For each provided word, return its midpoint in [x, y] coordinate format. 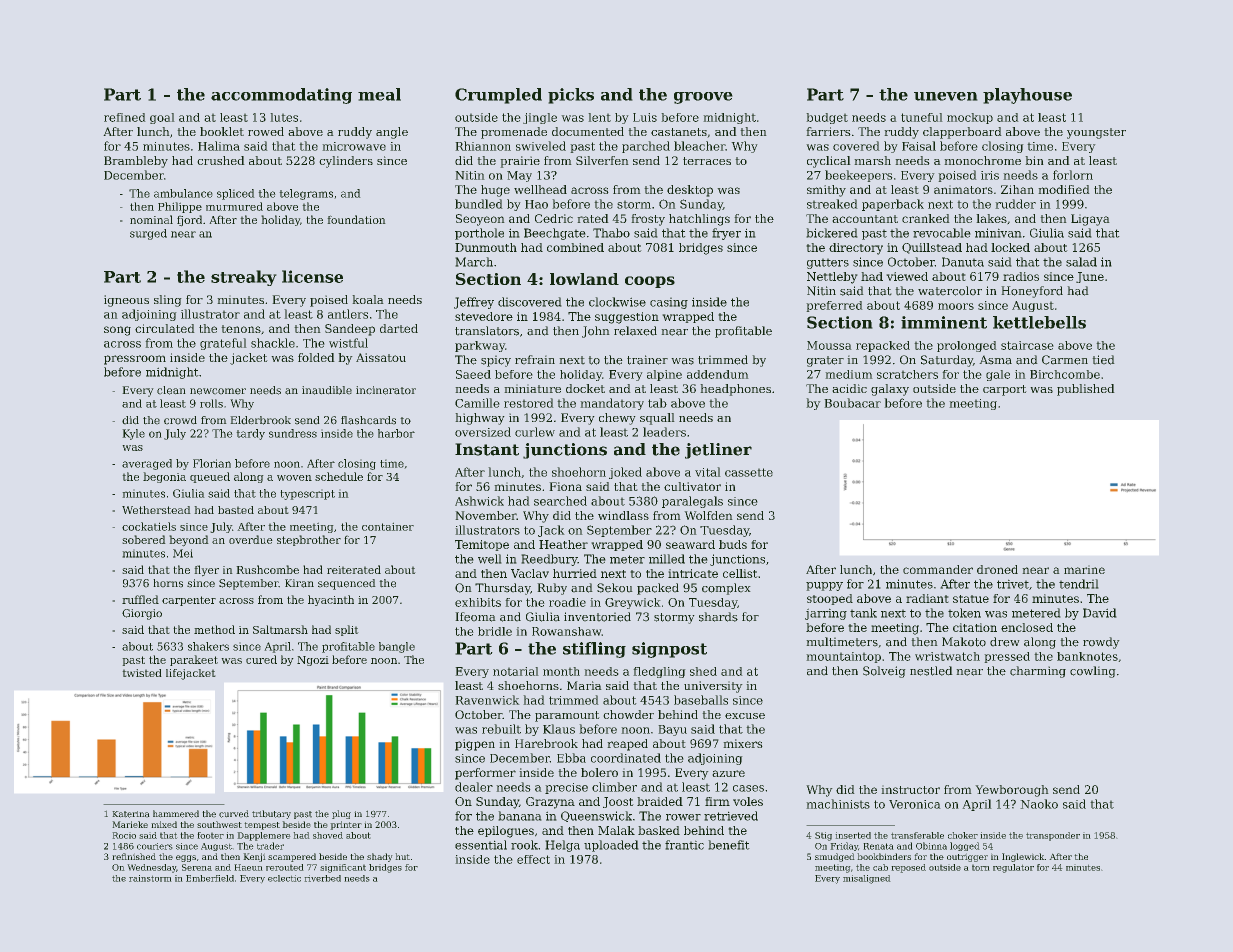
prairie [520, 162]
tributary [271, 814]
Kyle [134, 434]
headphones [736, 390]
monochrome [983, 160]
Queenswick [596, 816]
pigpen [475, 745]
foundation [356, 219]
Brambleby [136, 162]
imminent [944, 322]
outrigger [967, 858]
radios [1021, 276]
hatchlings [699, 220]
